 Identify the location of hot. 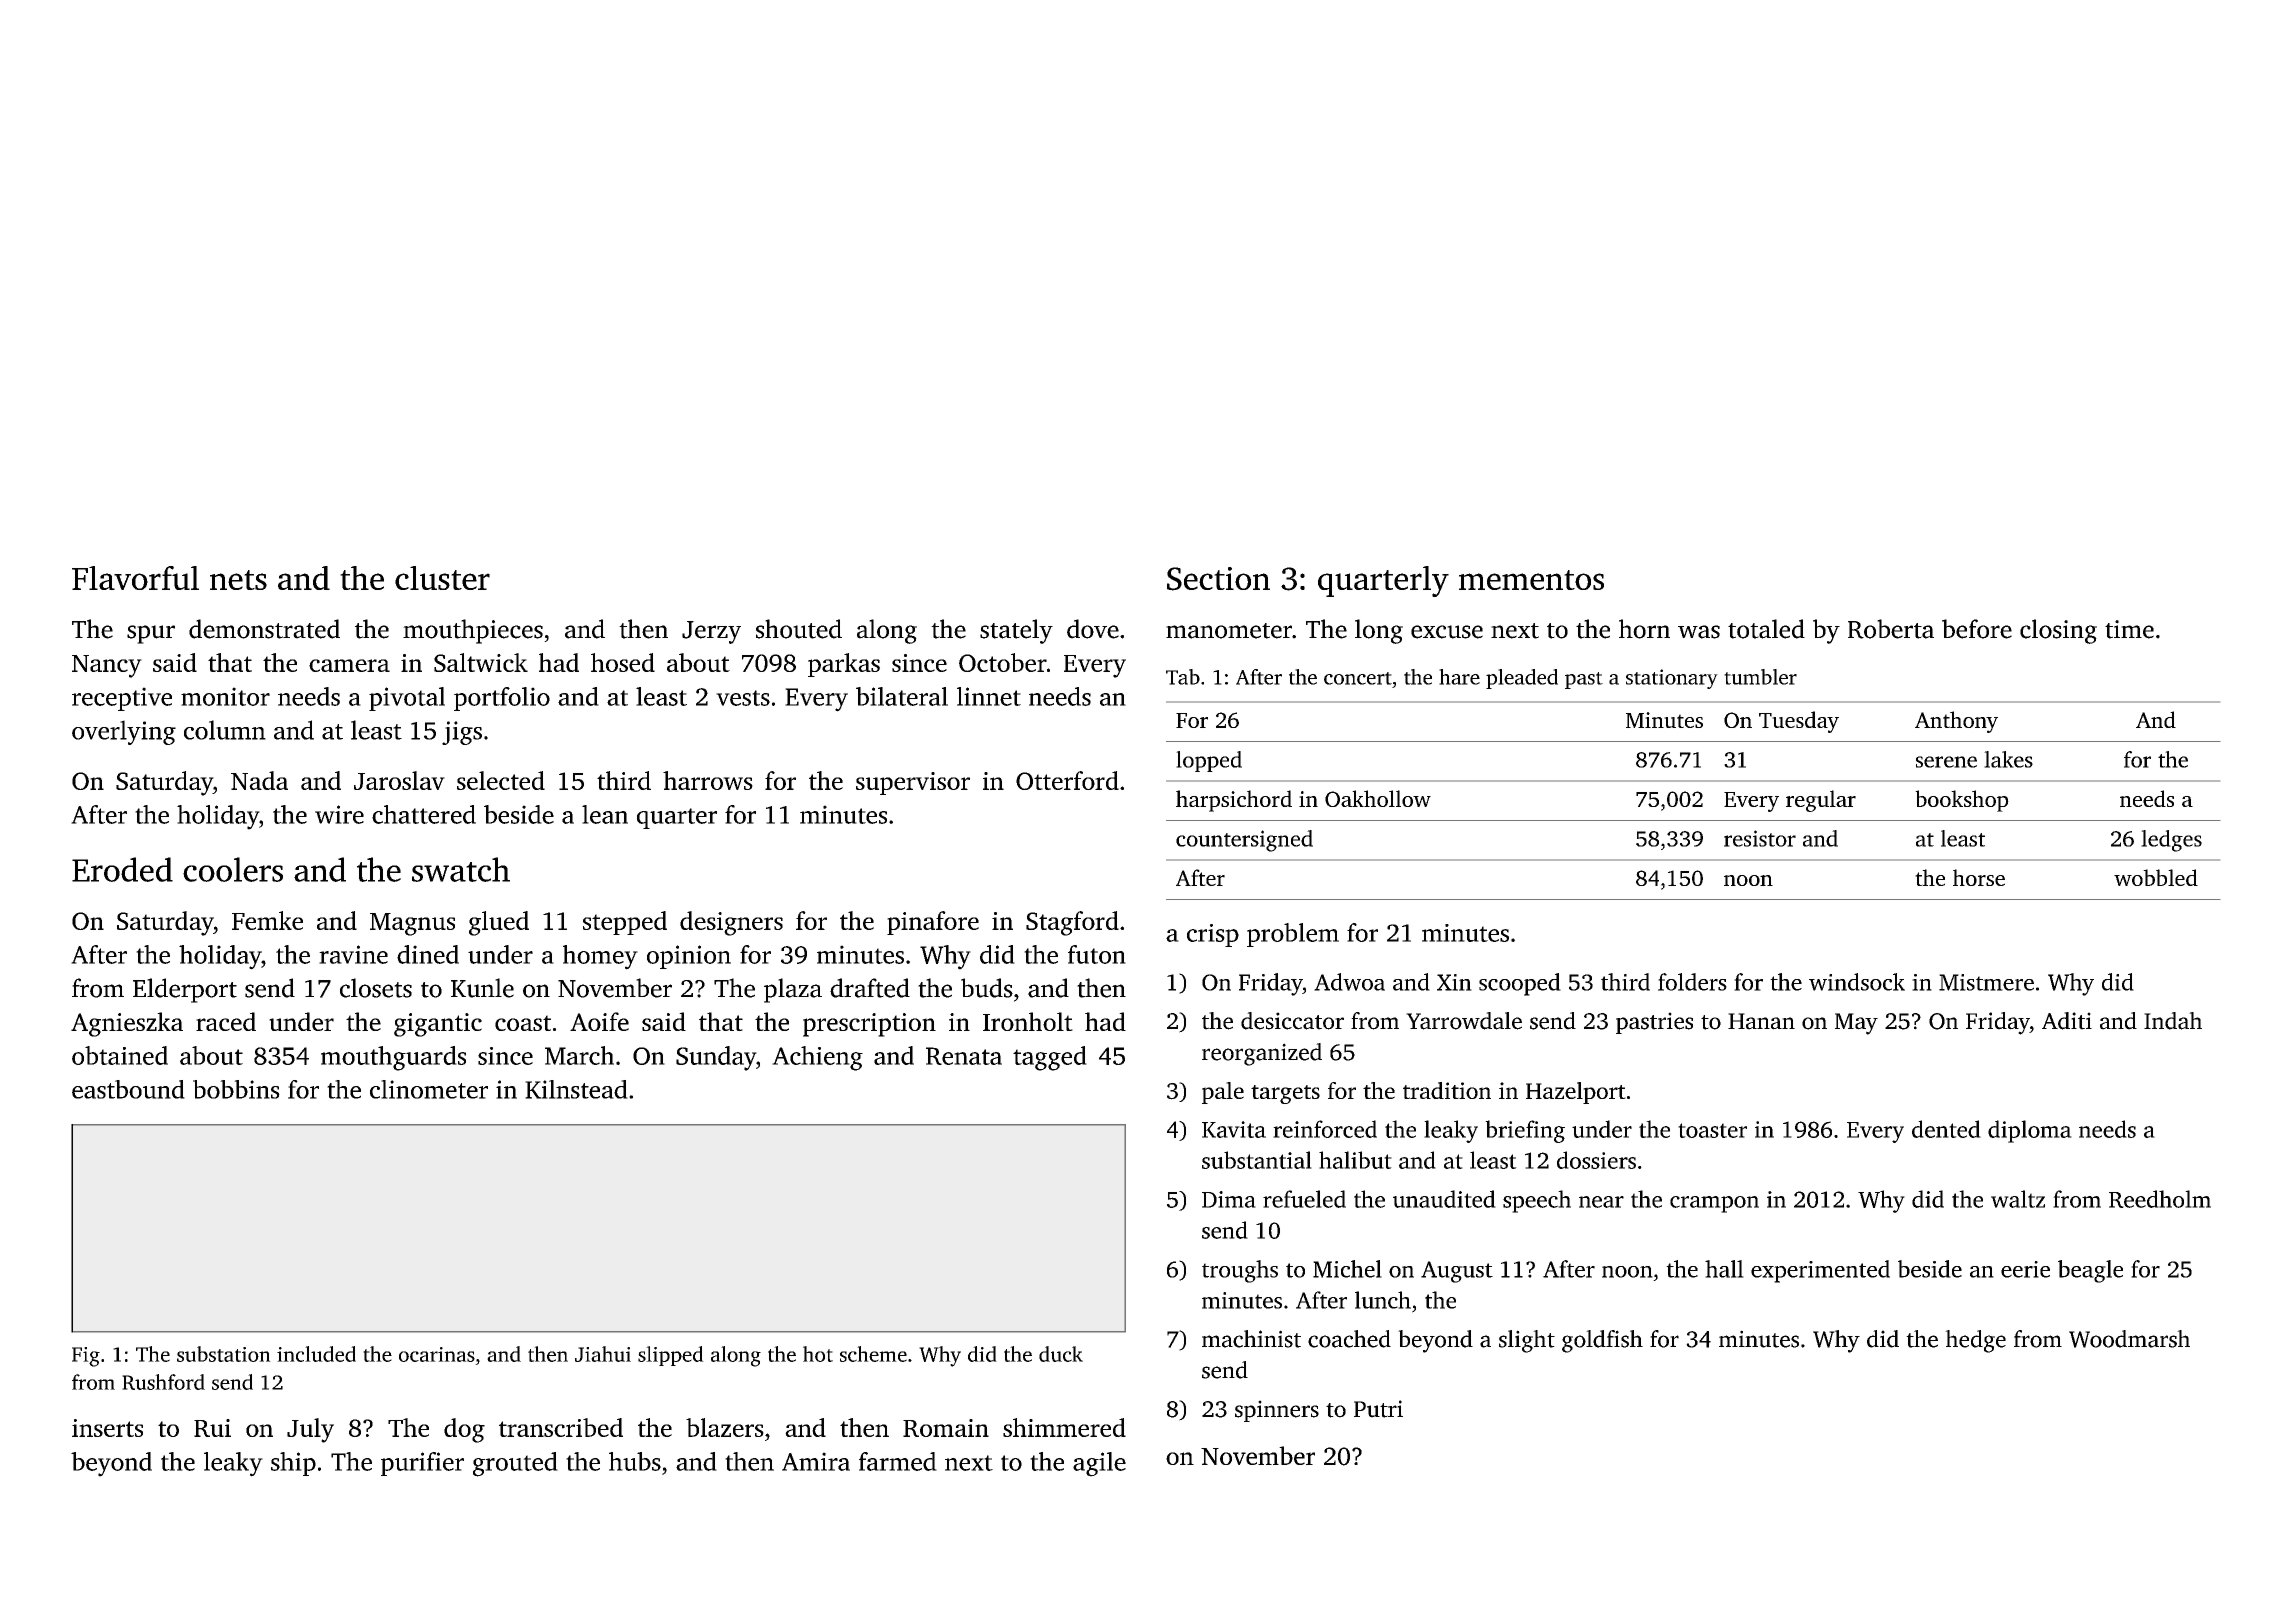
(818, 1354).
